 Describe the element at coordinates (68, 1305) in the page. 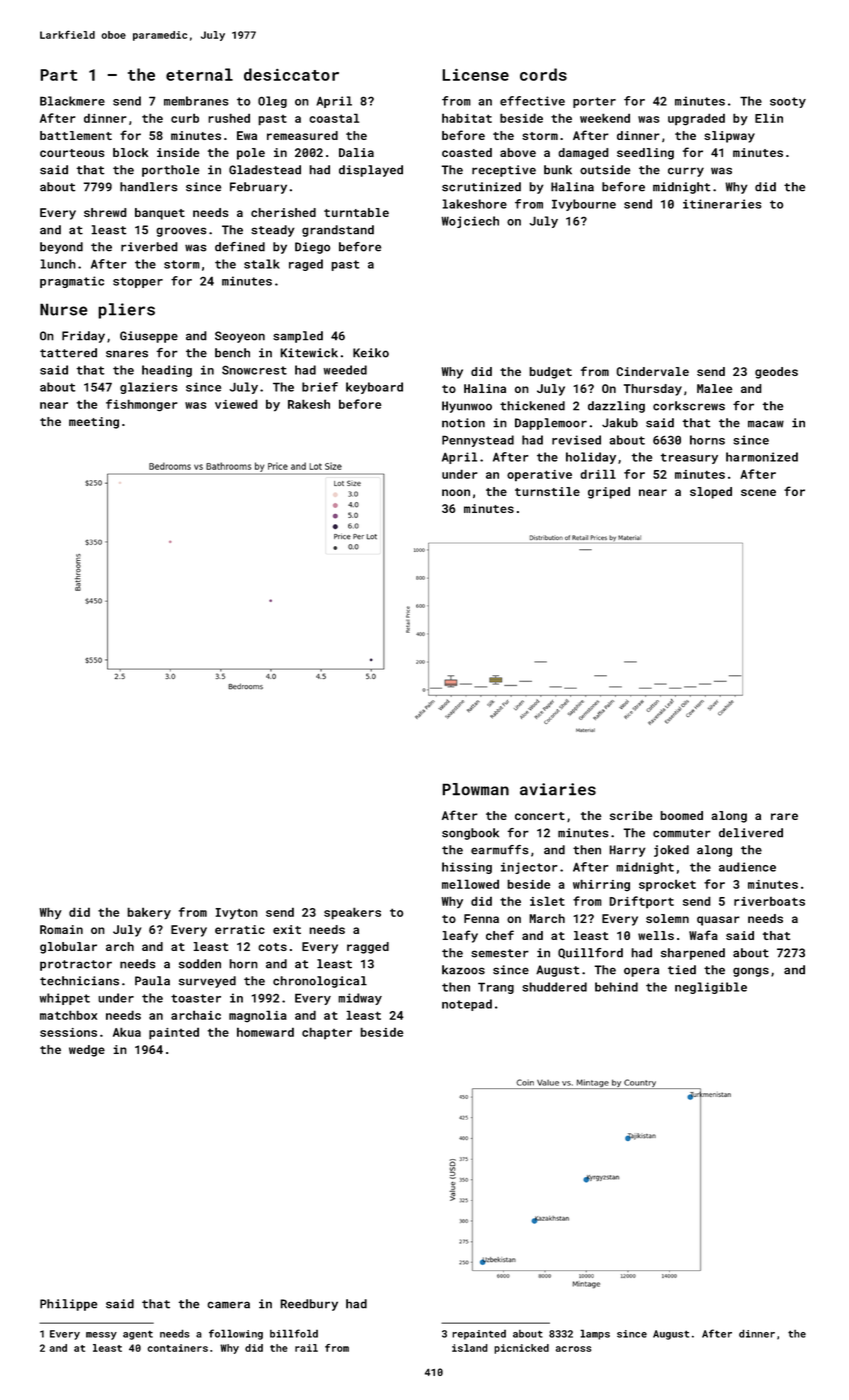

I see `Philippe` at that location.
